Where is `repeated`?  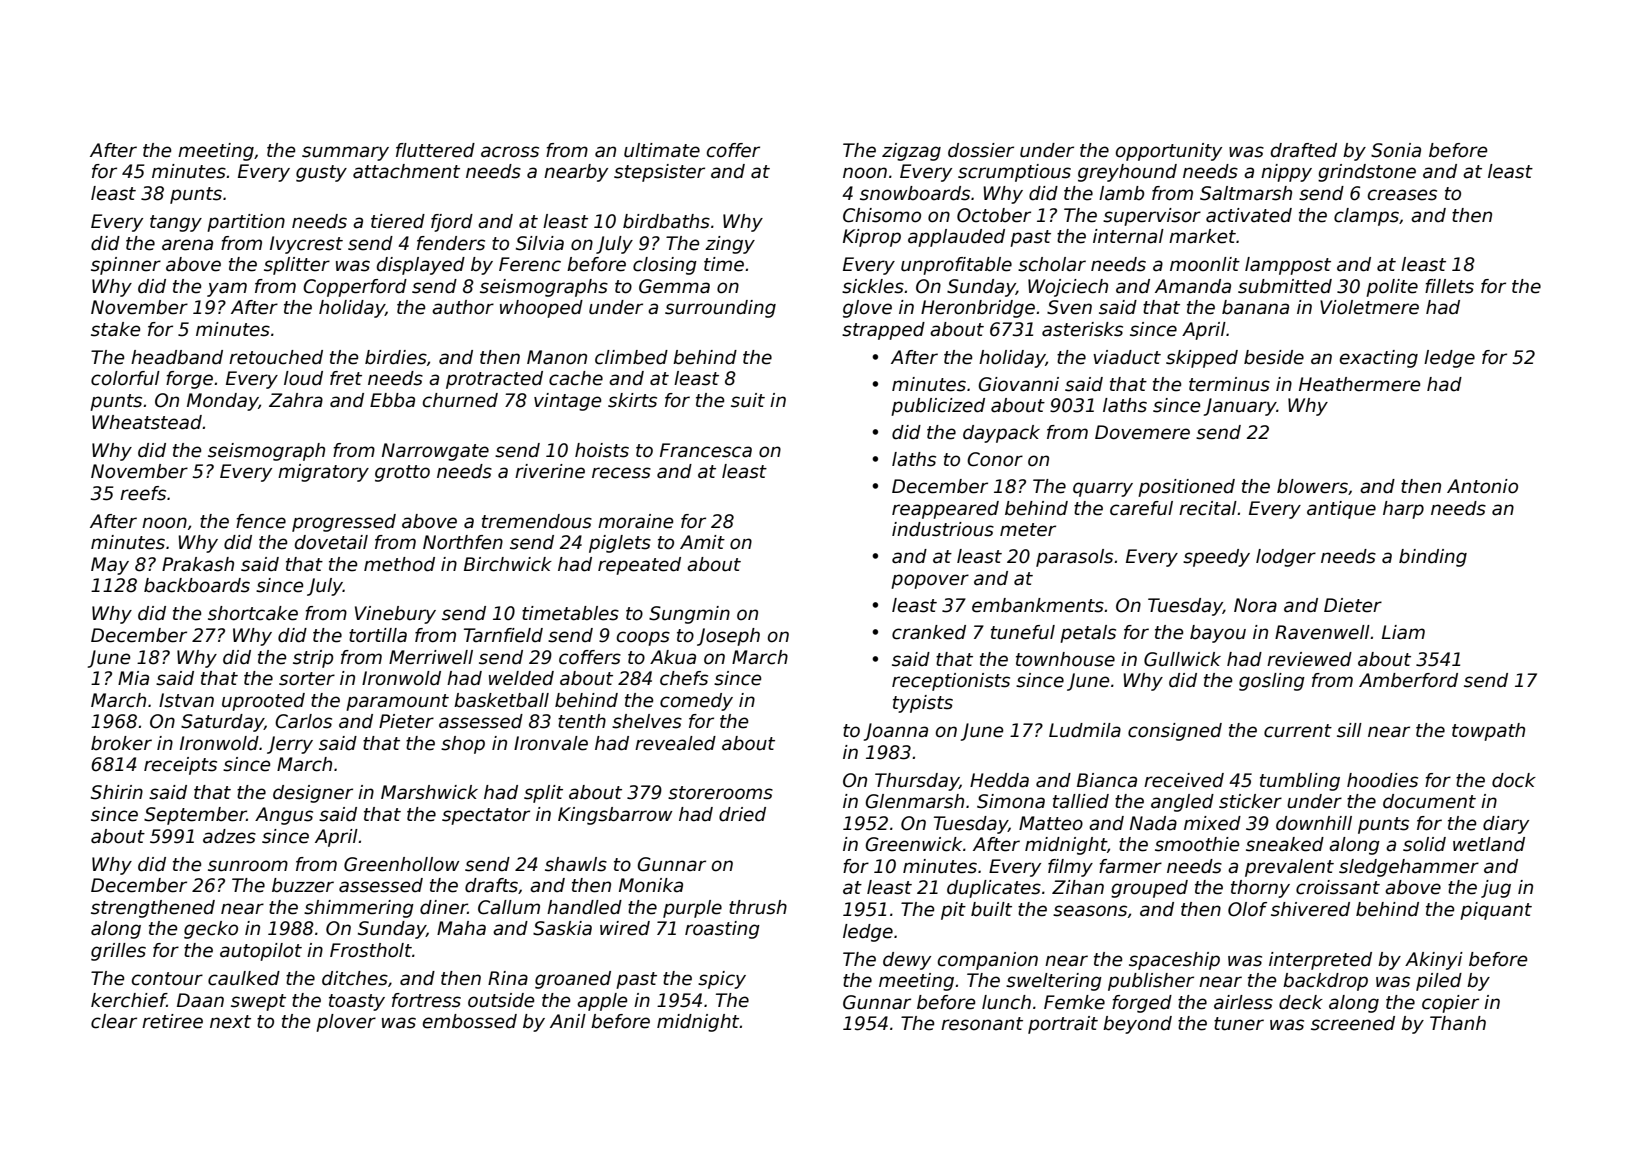 repeated is located at coordinates (639, 566).
